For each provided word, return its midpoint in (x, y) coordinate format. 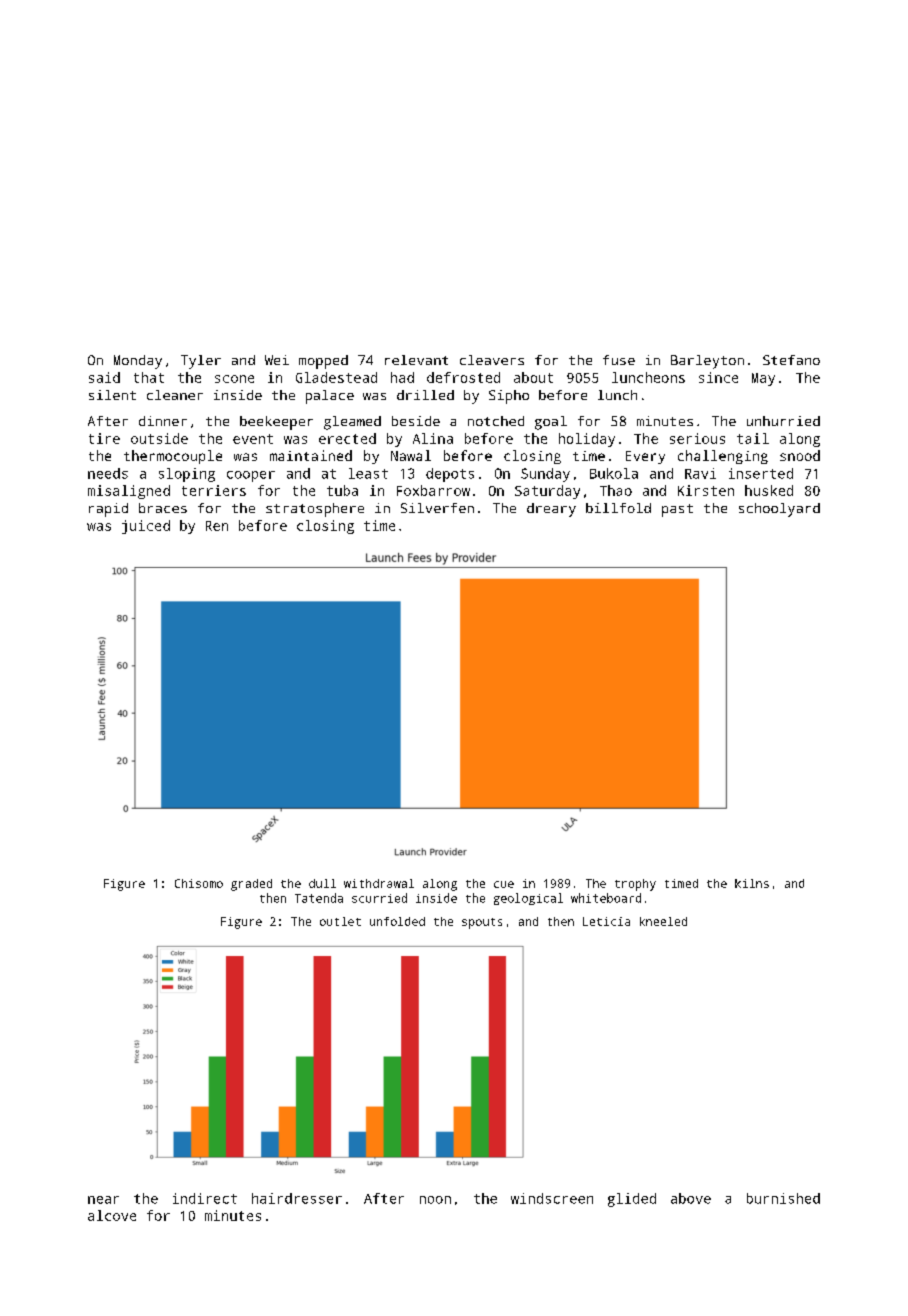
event (253, 439)
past (677, 510)
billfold (618, 508)
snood (800, 455)
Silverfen (437, 508)
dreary (551, 510)
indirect (205, 1198)
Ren (217, 526)
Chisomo (199, 883)
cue (504, 884)
